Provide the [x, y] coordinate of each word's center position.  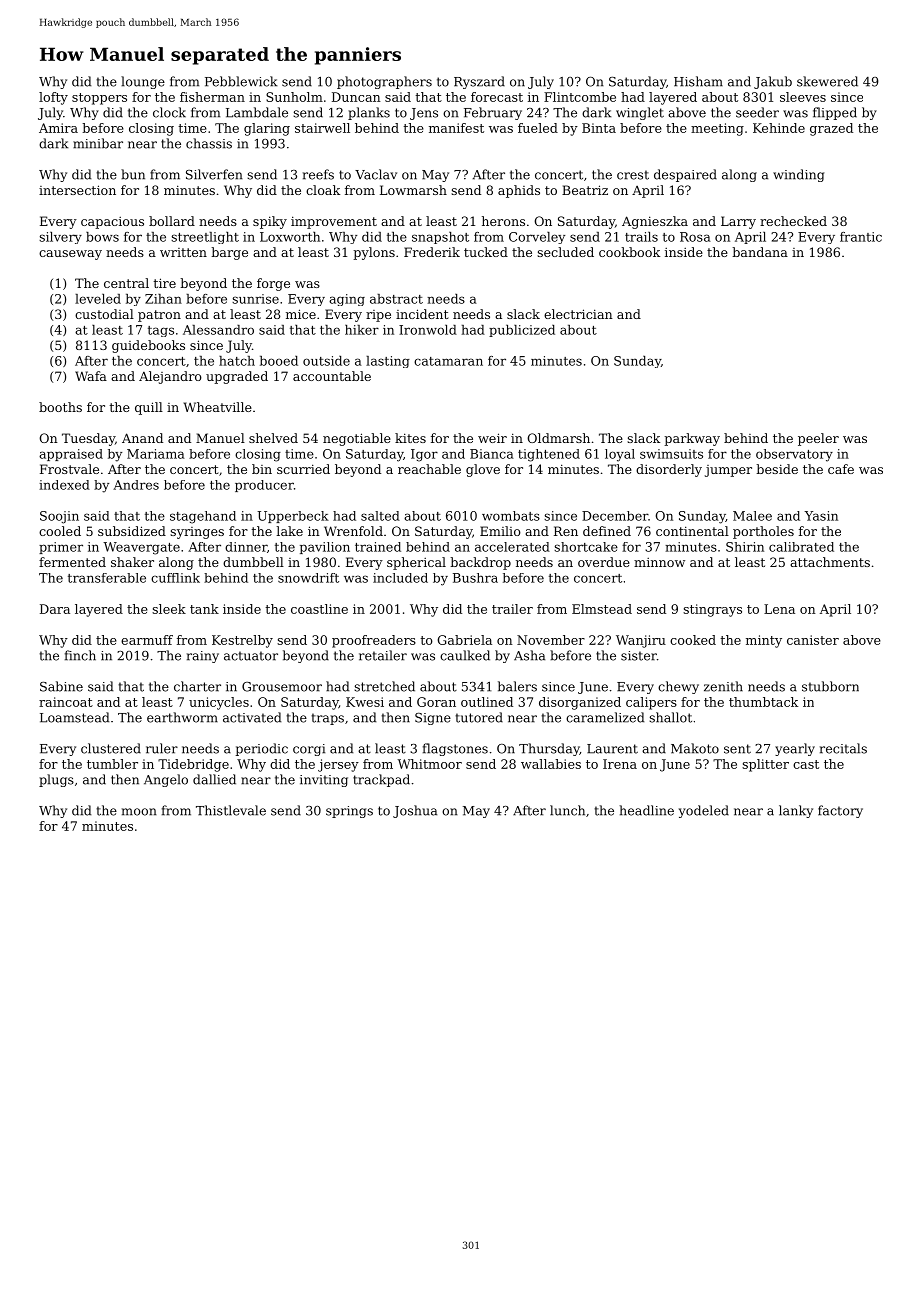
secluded [565, 252]
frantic [861, 237]
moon [139, 812]
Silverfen [214, 174]
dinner [246, 547]
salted [380, 516]
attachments [830, 562]
